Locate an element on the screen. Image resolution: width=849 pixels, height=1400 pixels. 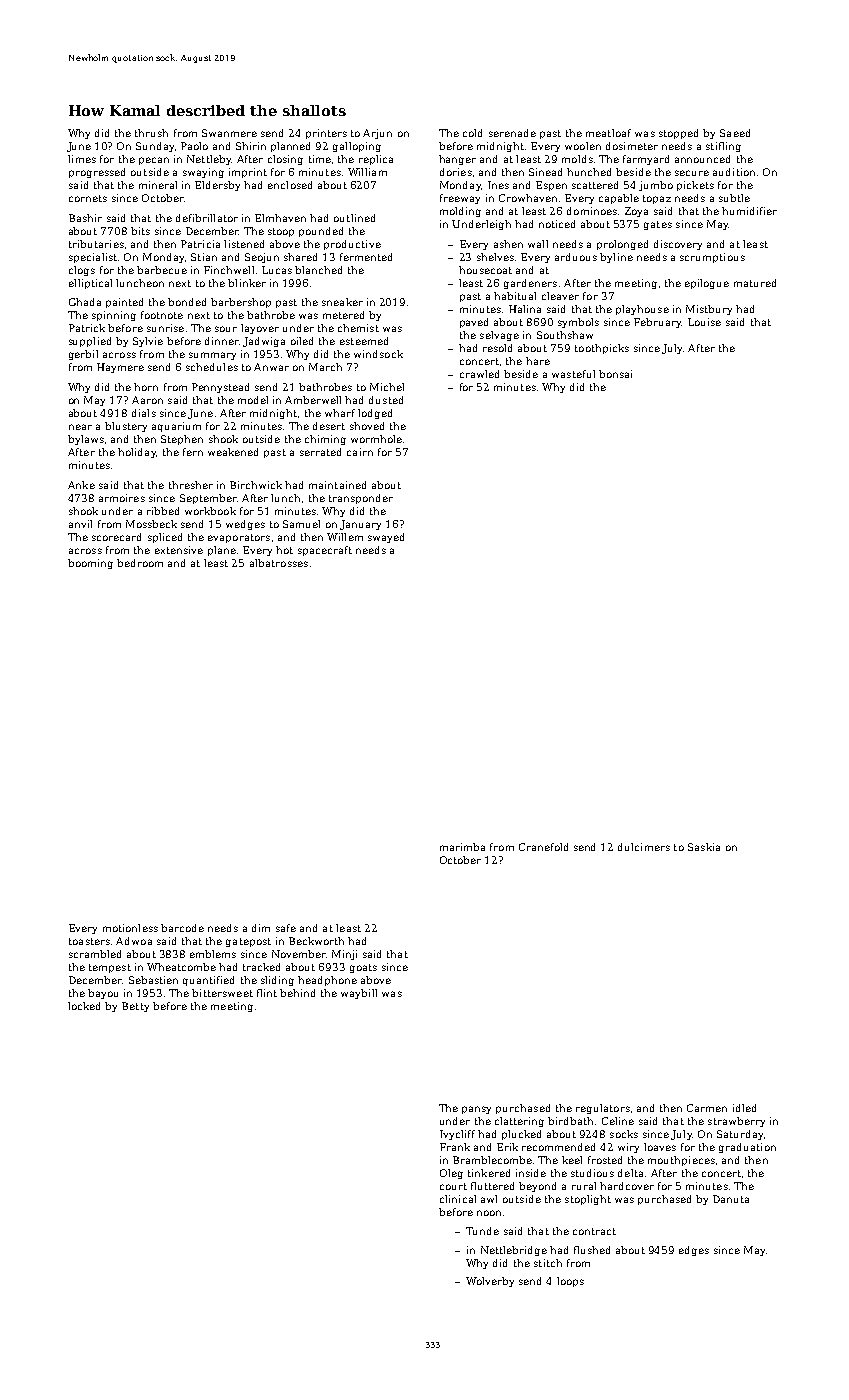
imprint is located at coordinates (248, 173).
